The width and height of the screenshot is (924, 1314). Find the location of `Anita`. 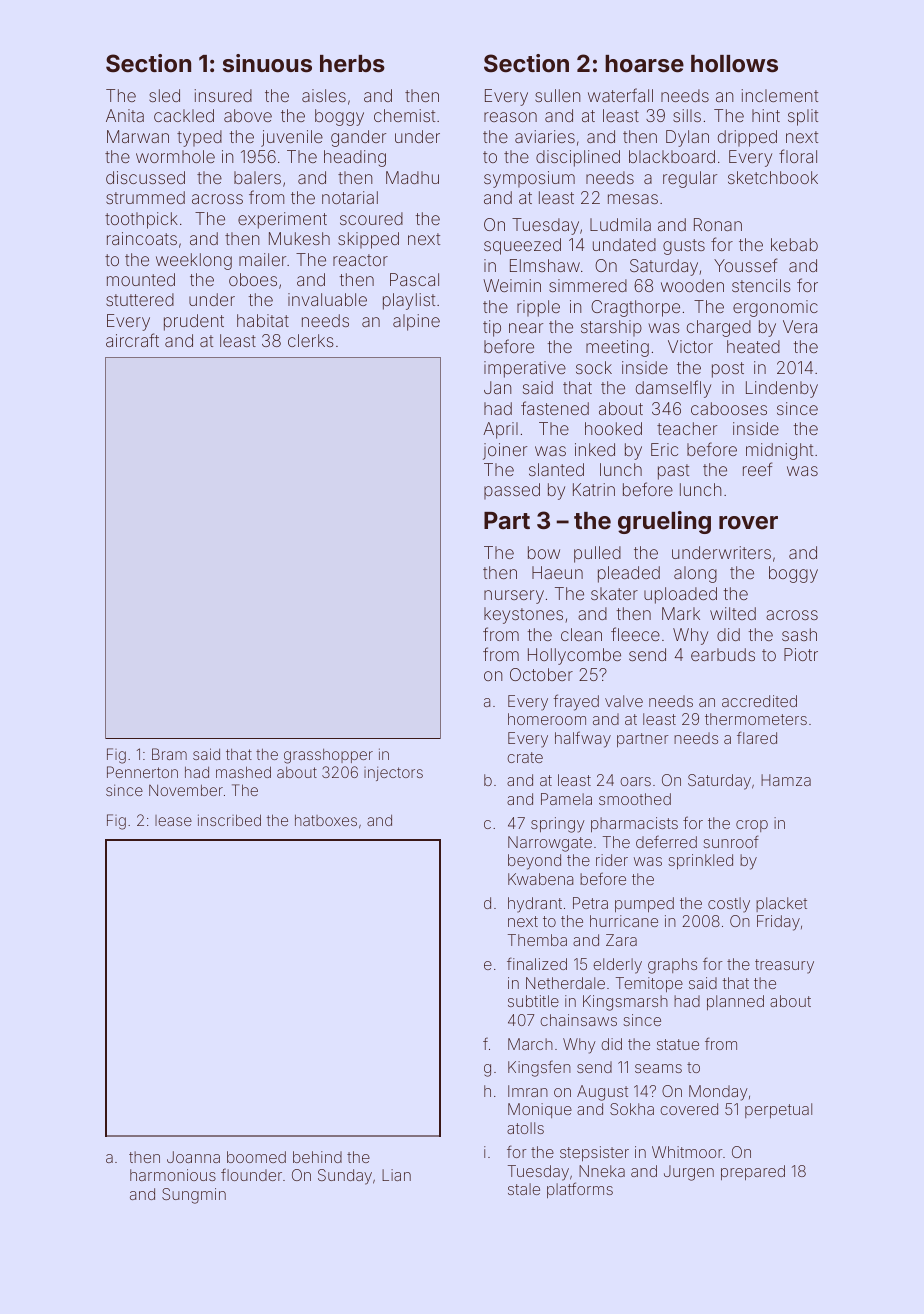

Anita is located at coordinates (125, 115).
